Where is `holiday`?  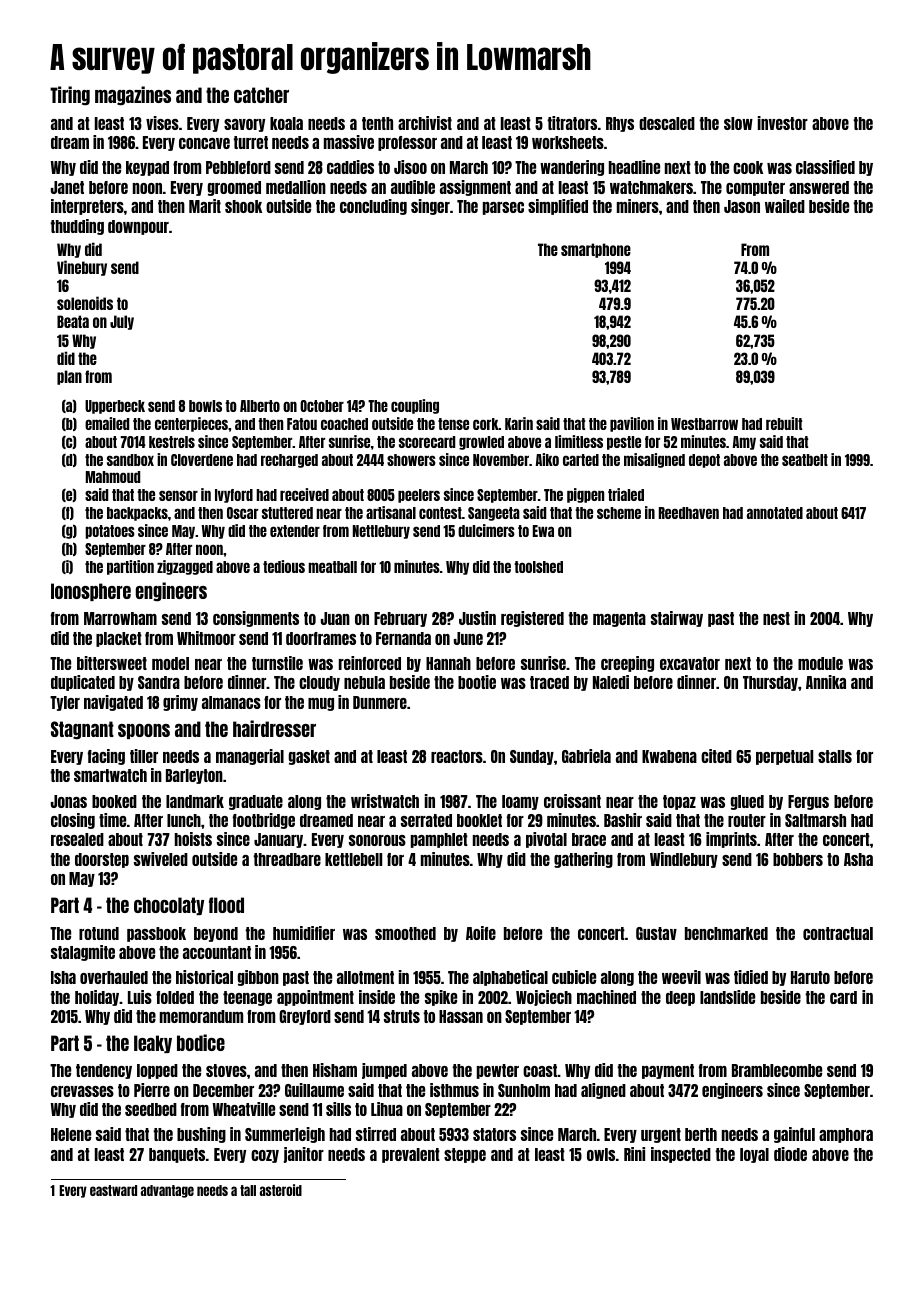 holiday is located at coordinates (97, 998).
